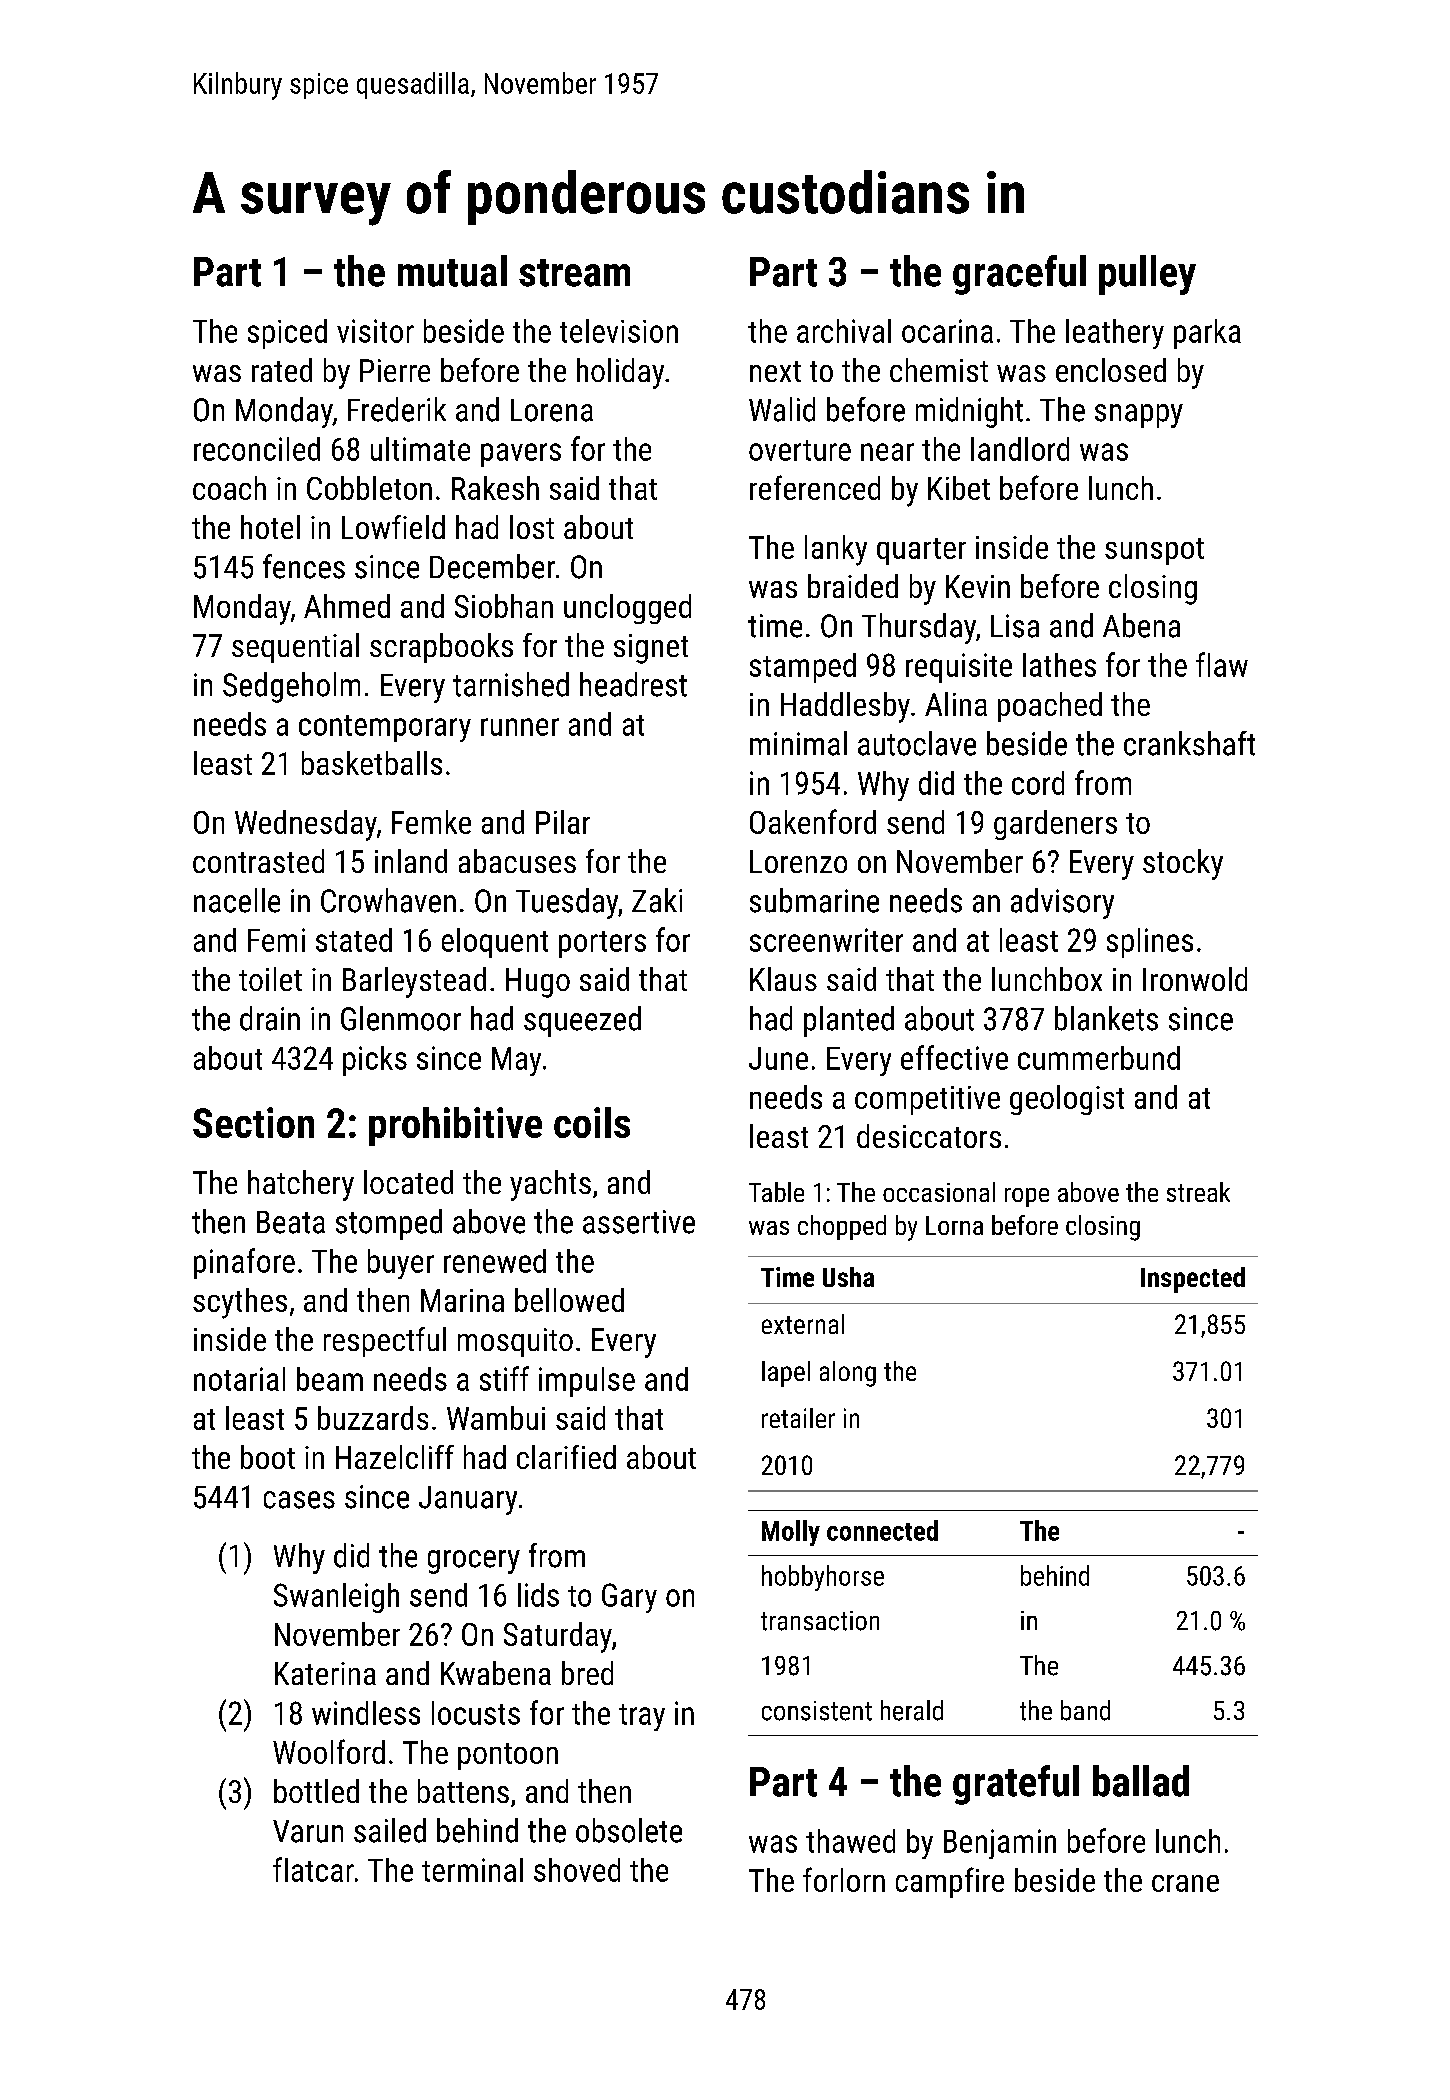 Image resolution: width=1450 pixels, height=2100 pixels. I want to click on Oakenford, so click(813, 821).
